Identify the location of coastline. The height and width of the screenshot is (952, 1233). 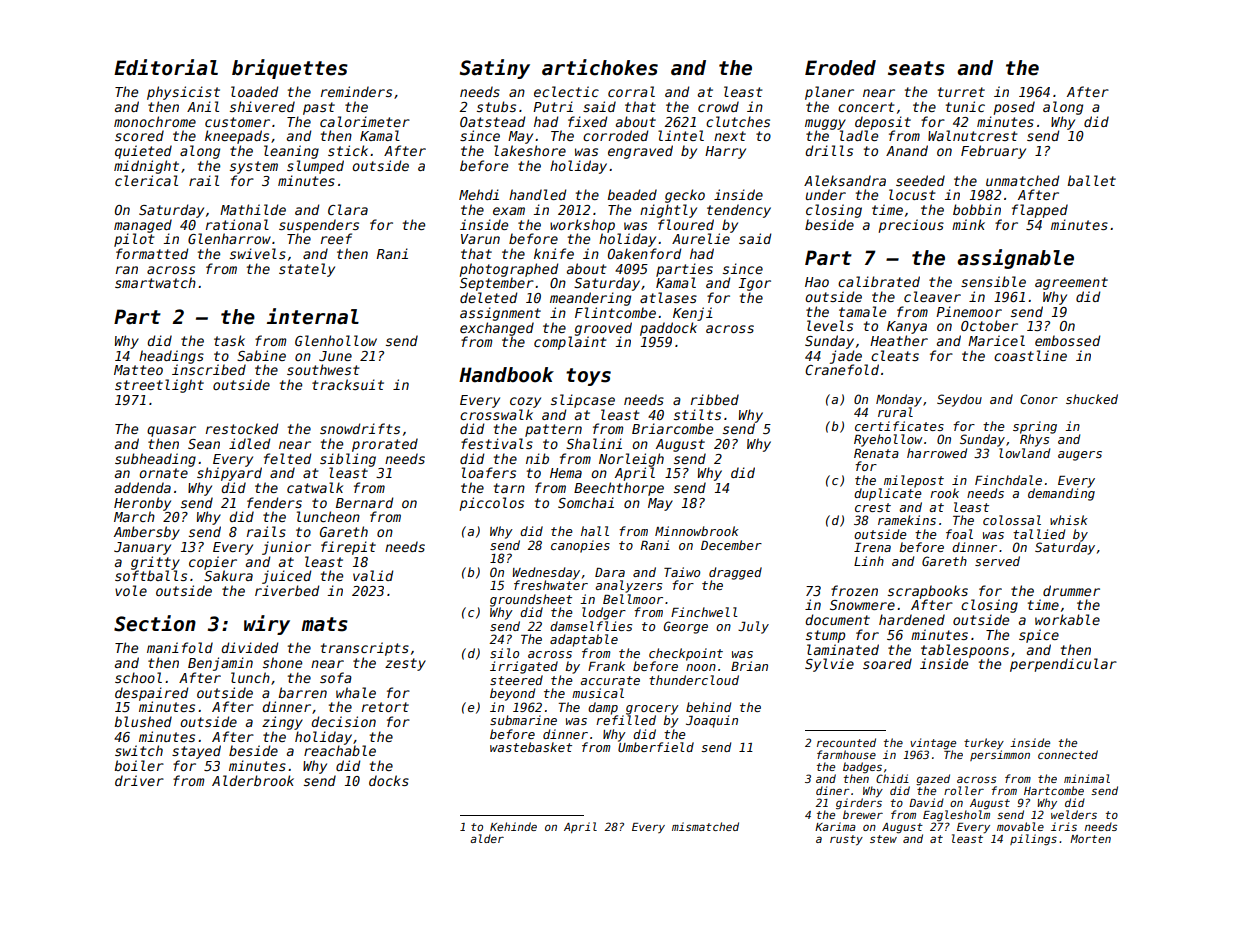
(1030, 355).
